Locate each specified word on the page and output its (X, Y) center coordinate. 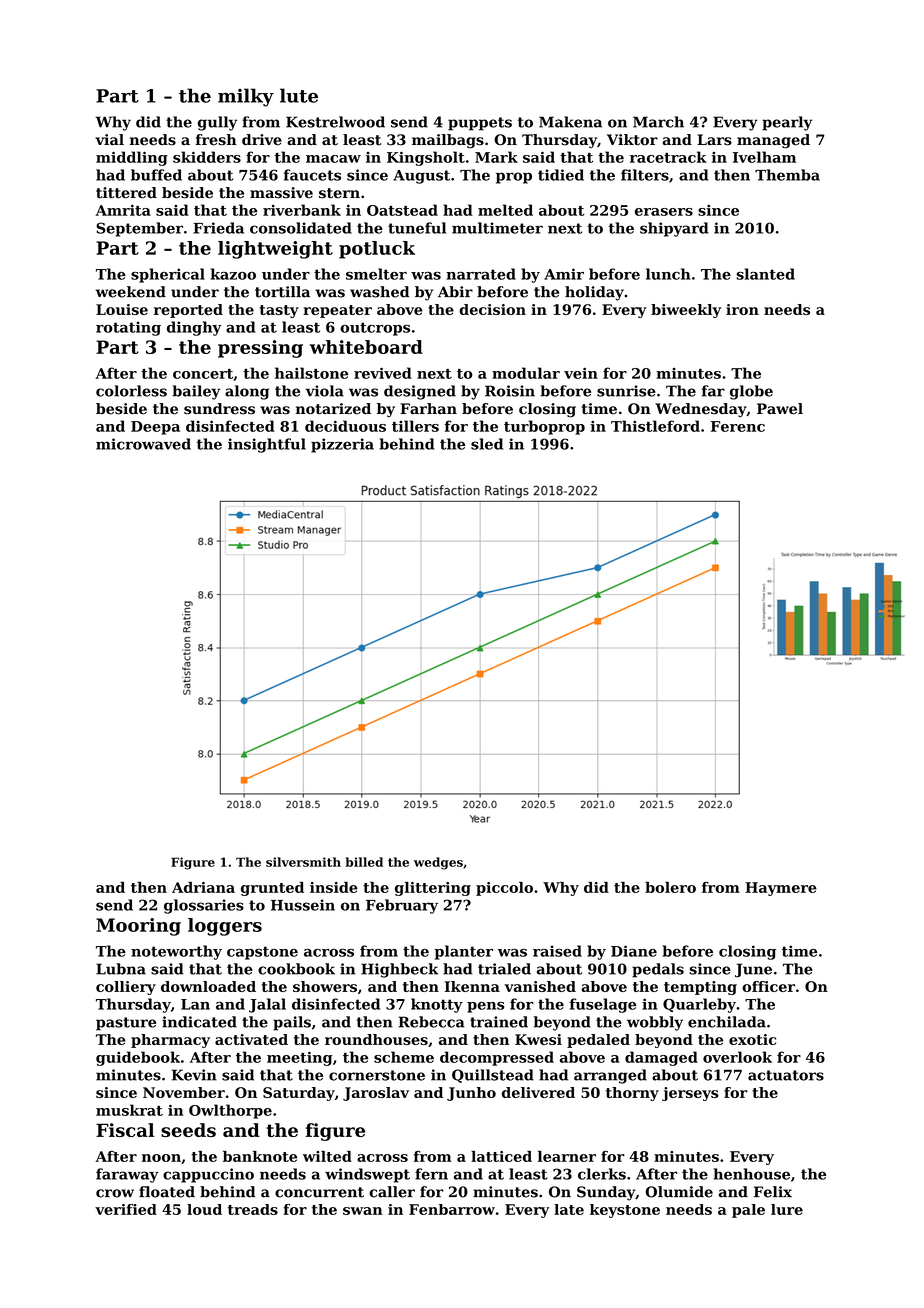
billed (364, 862)
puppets (480, 124)
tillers (415, 426)
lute (299, 95)
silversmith (303, 862)
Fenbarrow (452, 1209)
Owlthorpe (230, 1111)
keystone (625, 1211)
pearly (787, 123)
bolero (670, 887)
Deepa (155, 428)
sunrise (626, 391)
